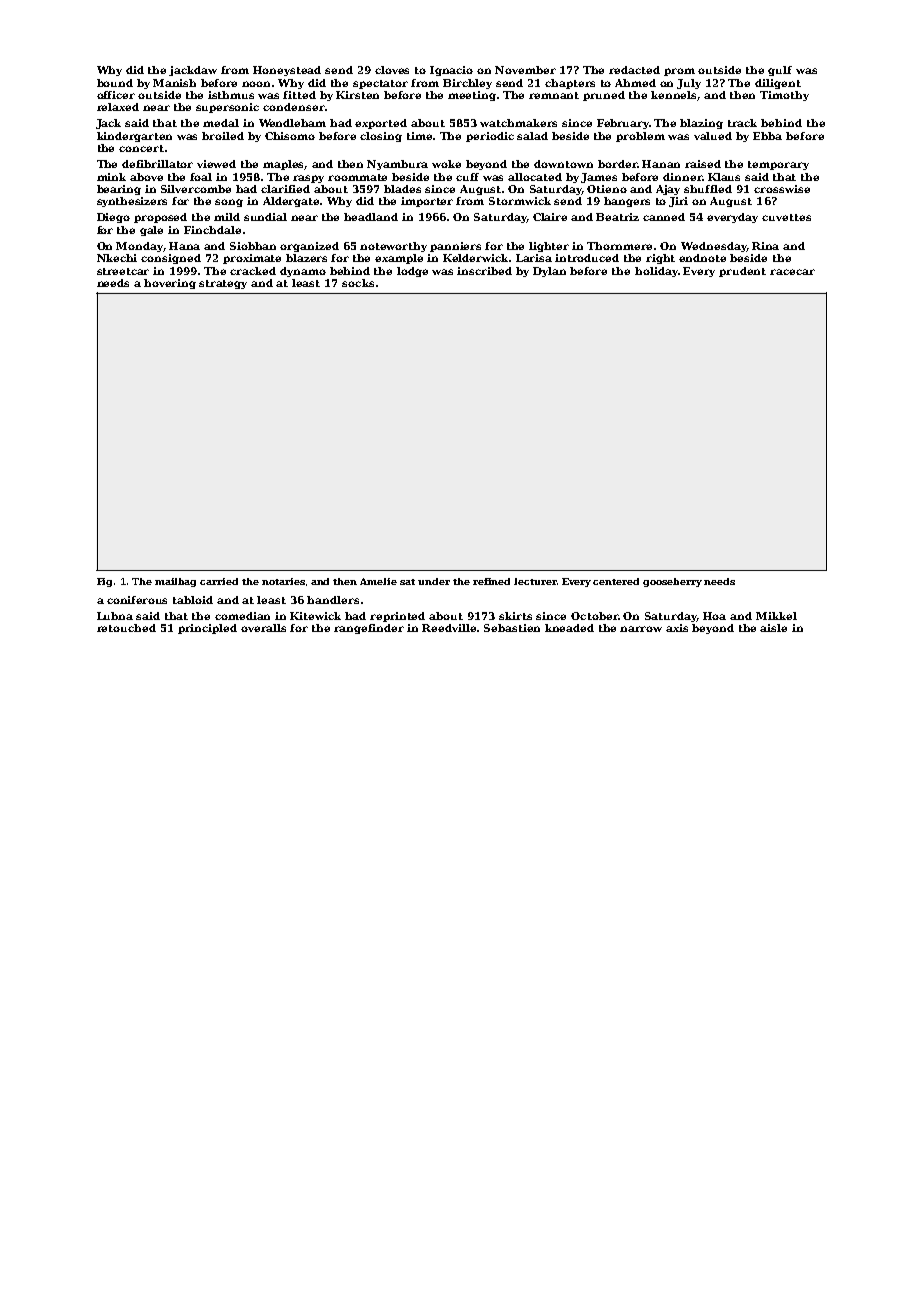  What do you see at coordinates (256, 84) in the page?
I see `noon` at bounding box center [256, 84].
